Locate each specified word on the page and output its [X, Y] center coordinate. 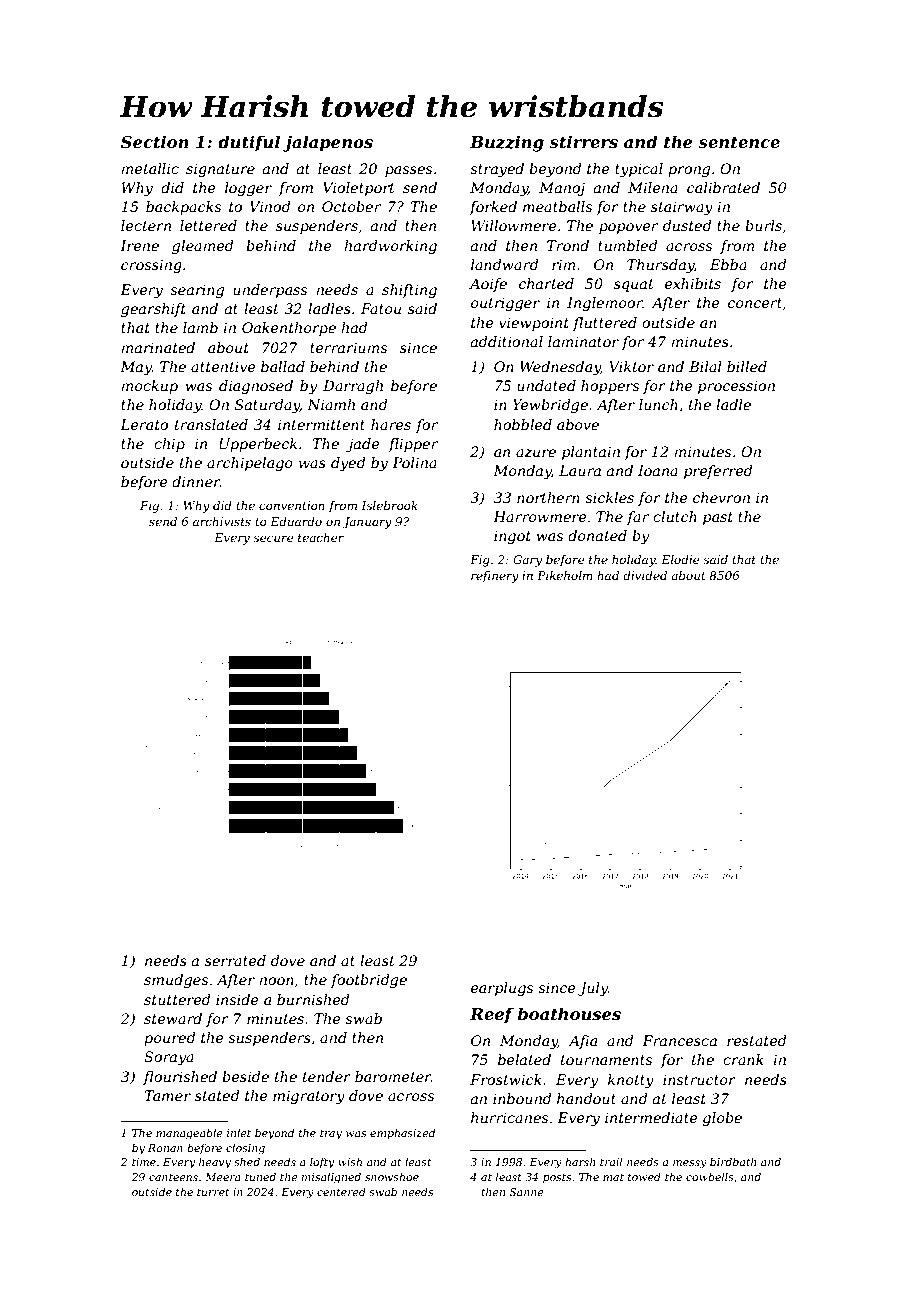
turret [213, 1192]
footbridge [369, 981]
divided [645, 575]
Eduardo [296, 521]
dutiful [249, 143]
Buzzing [507, 143]
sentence [739, 142]
